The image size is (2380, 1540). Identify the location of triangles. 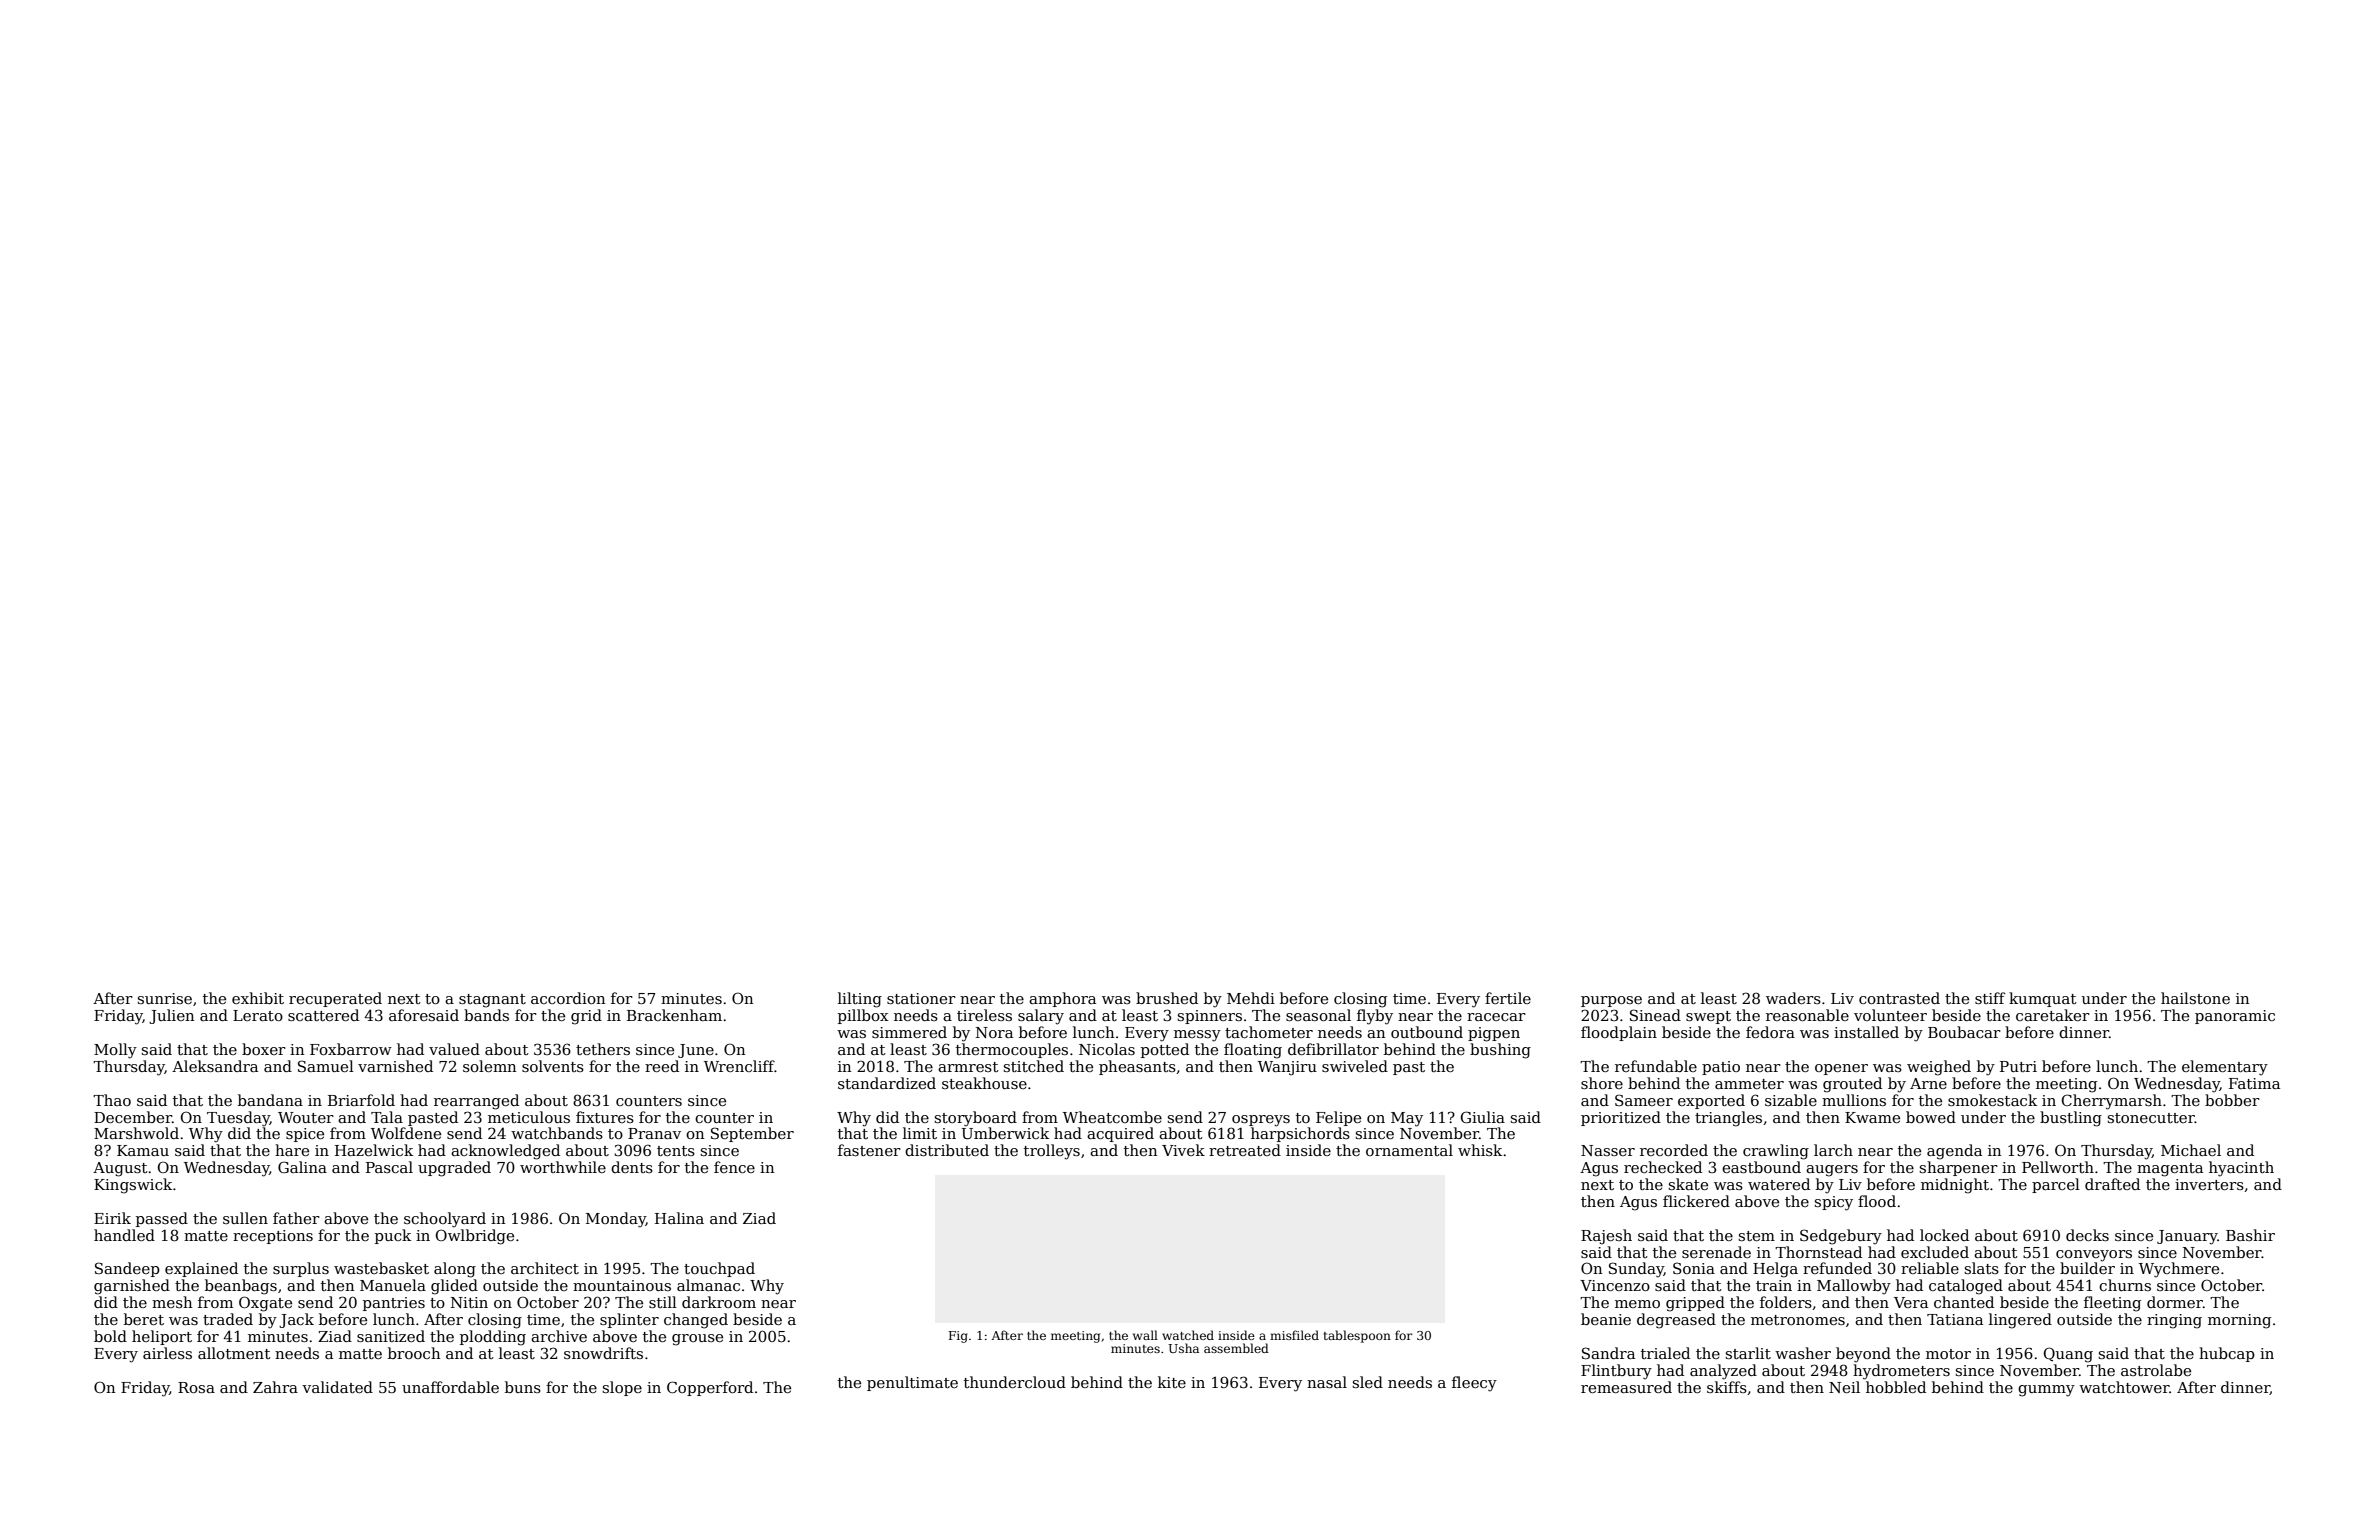
(1728, 1119).
